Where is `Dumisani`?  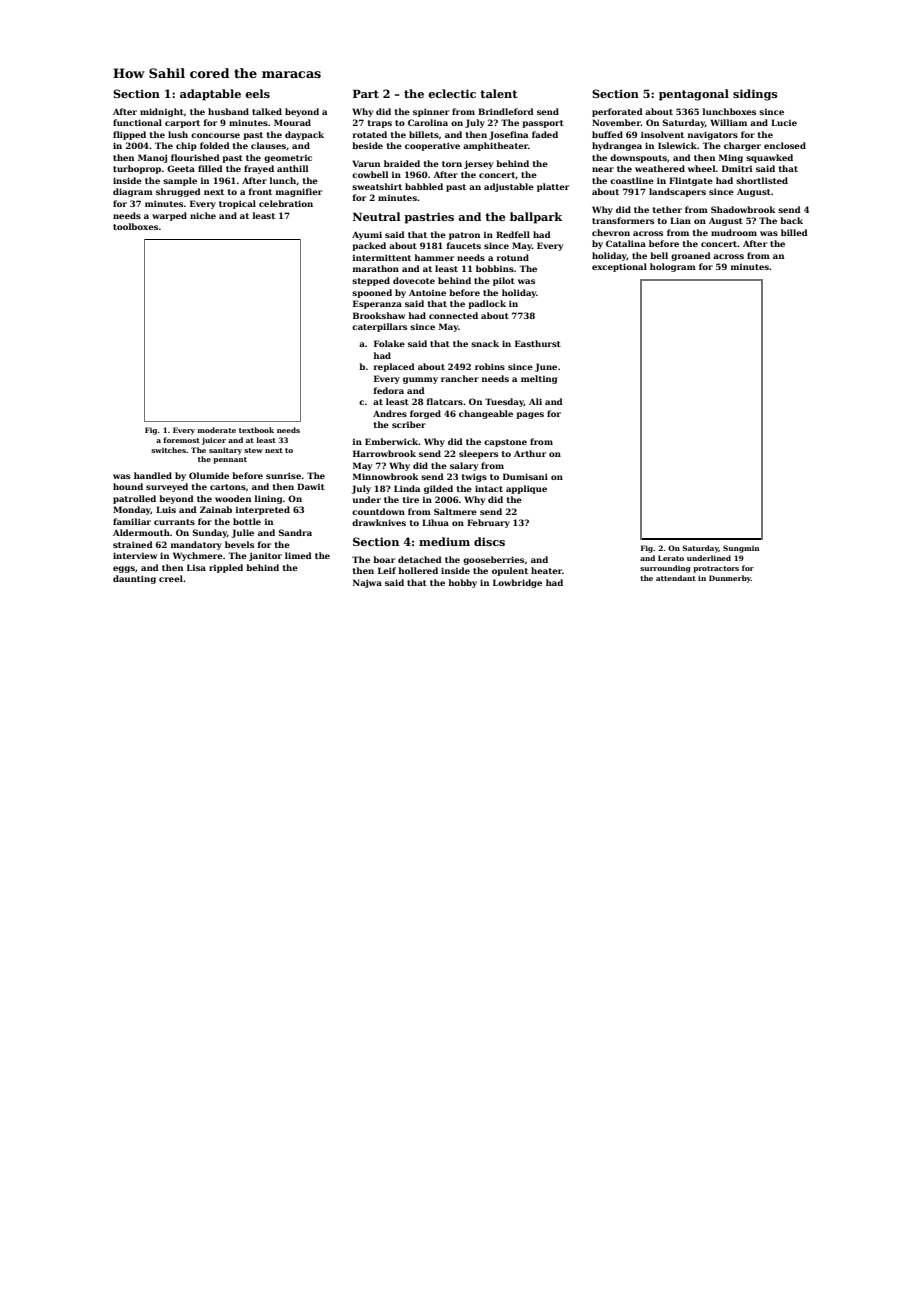 Dumisani is located at coordinates (525, 476).
